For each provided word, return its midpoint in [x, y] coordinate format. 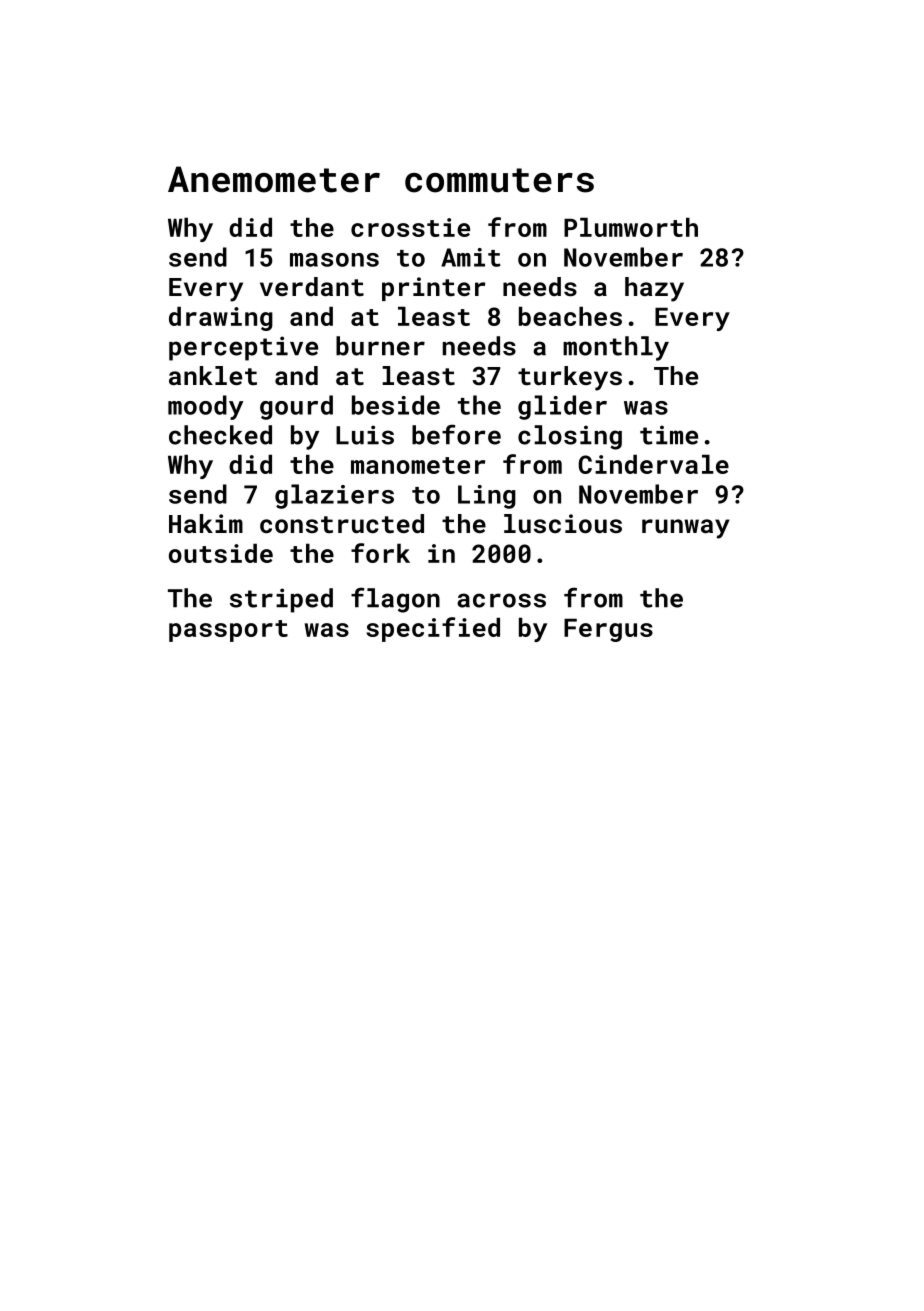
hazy [654, 289]
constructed [342, 523]
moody [205, 407]
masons [334, 260]
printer [433, 289]
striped [281, 600]
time [669, 435]
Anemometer [274, 179]
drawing [221, 319]
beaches [570, 316]
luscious [563, 523]
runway [686, 529]
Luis [365, 435]
